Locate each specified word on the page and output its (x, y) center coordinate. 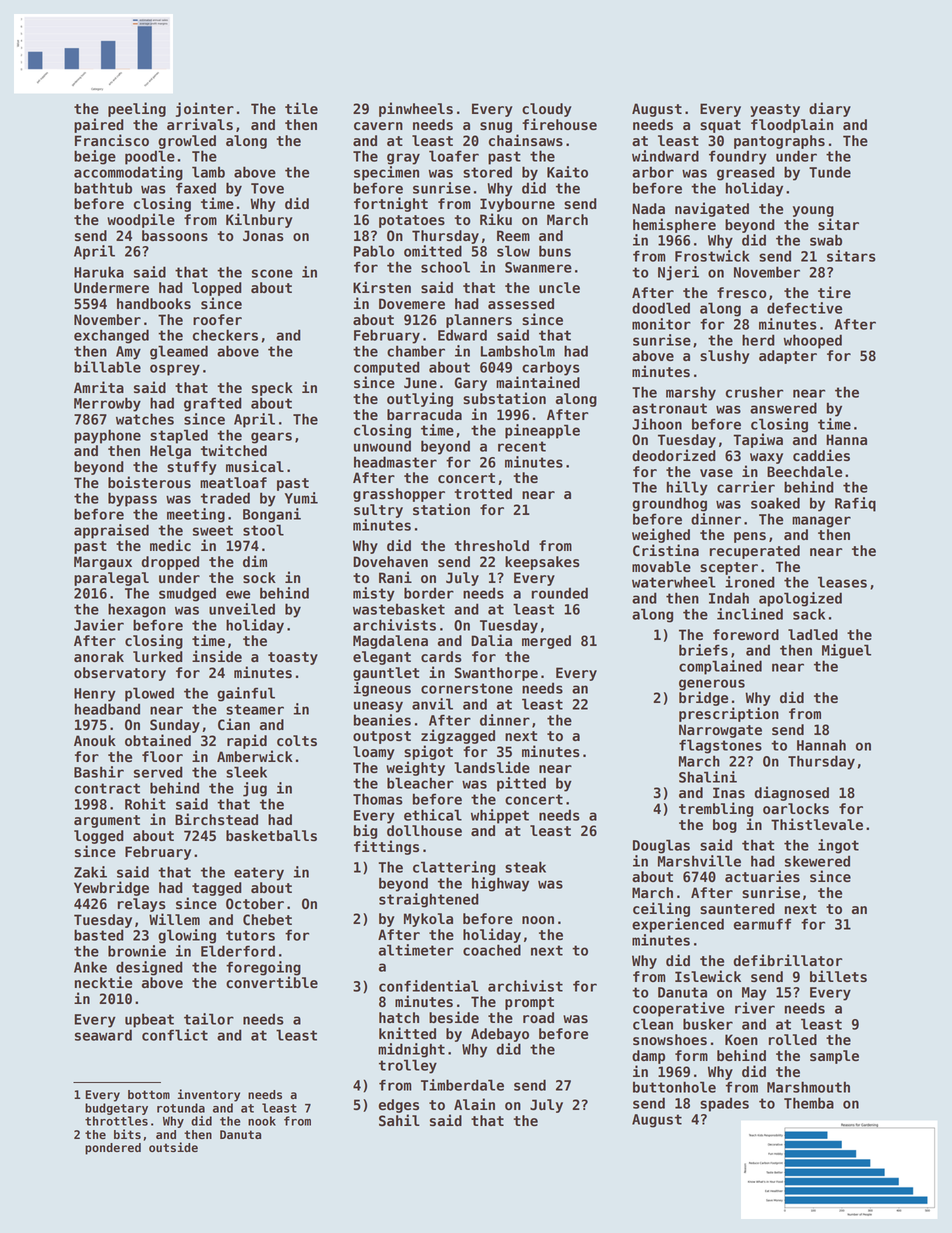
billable (107, 367)
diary (830, 109)
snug (496, 127)
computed (387, 368)
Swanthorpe (496, 674)
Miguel (846, 651)
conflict (175, 1035)
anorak (99, 656)
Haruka (99, 272)
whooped (812, 341)
